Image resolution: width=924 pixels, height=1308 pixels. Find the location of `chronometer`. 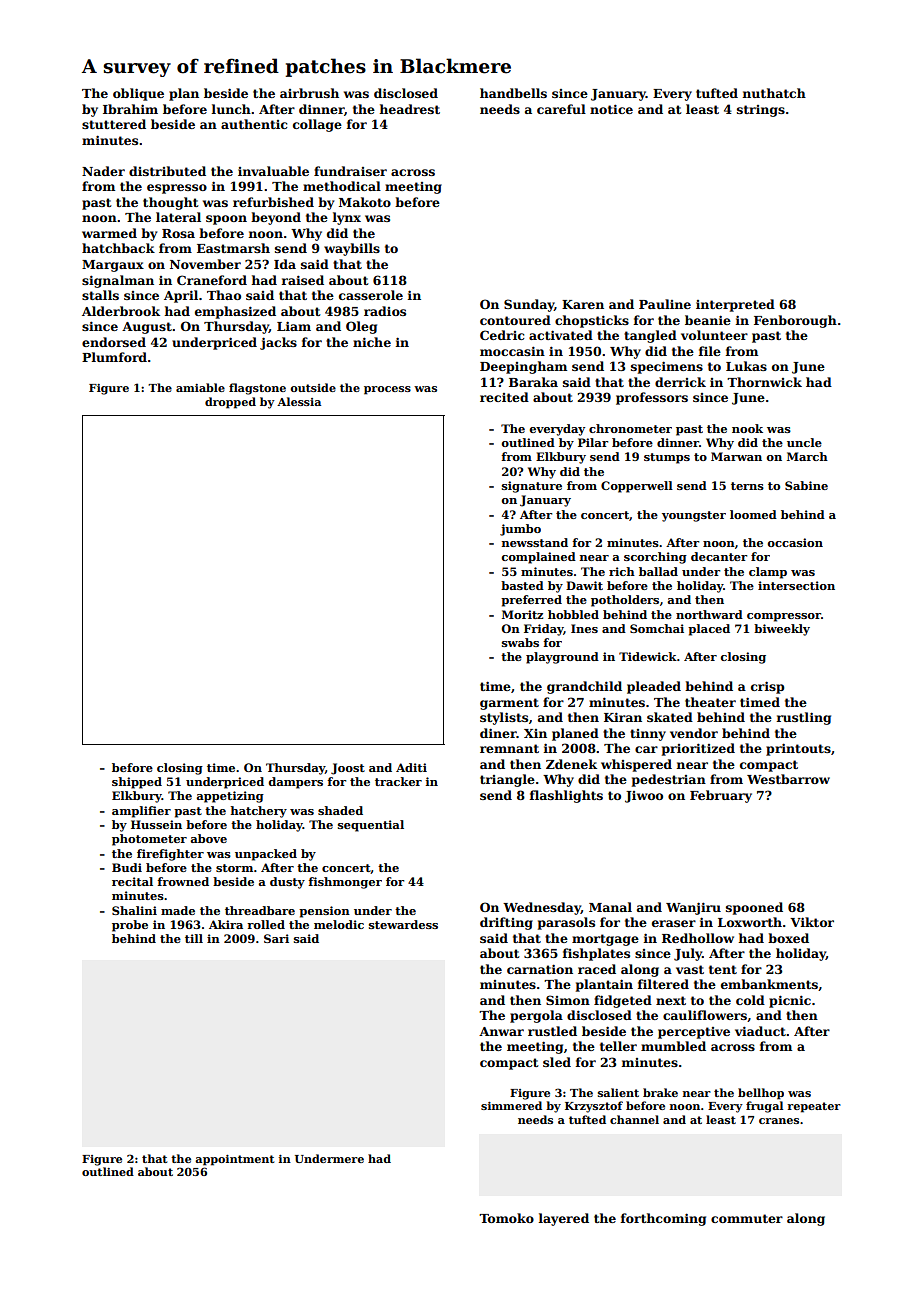

chronometer is located at coordinates (630, 428).
